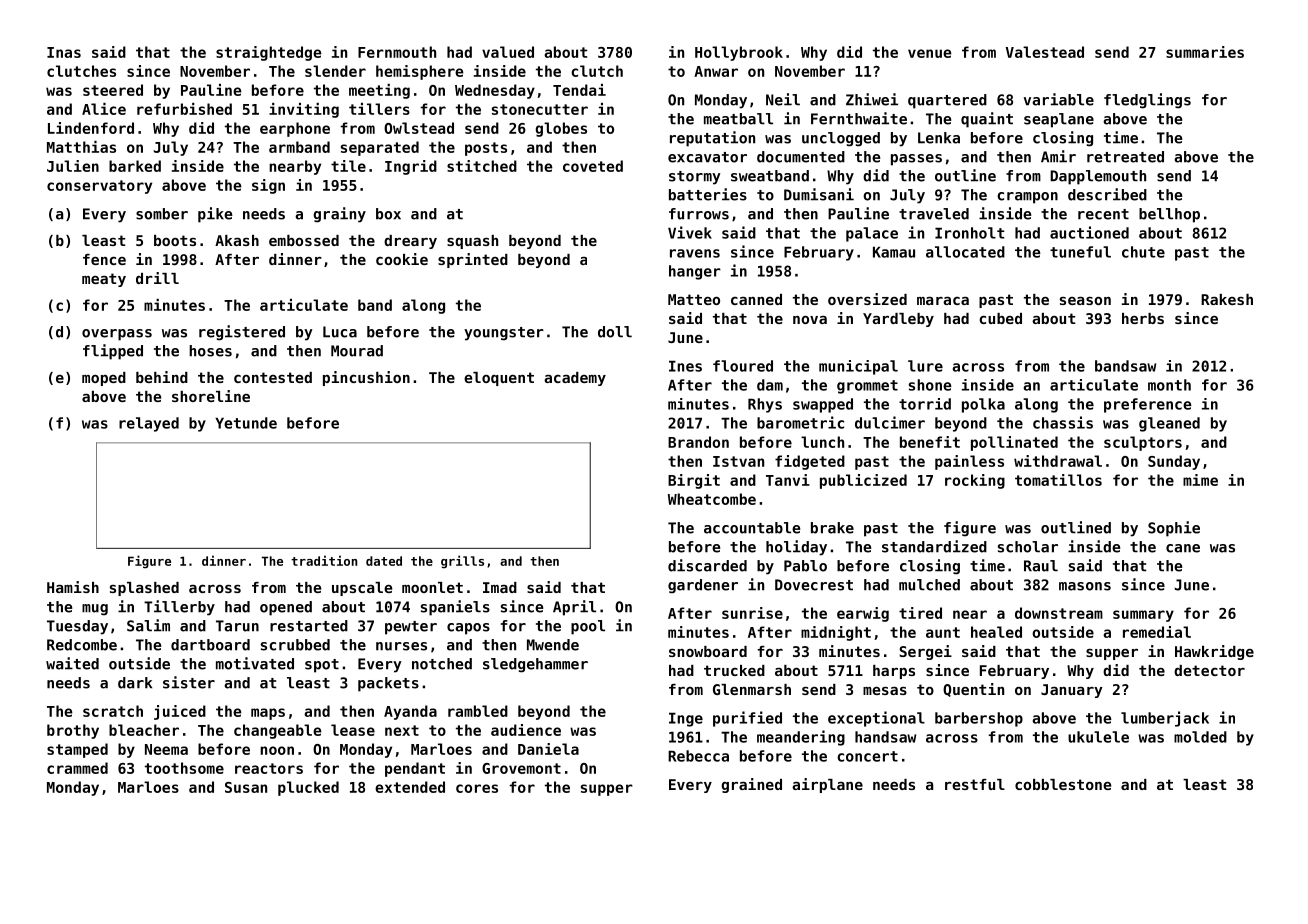  What do you see at coordinates (1143, 252) in the screenshot?
I see `chute` at bounding box center [1143, 252].
